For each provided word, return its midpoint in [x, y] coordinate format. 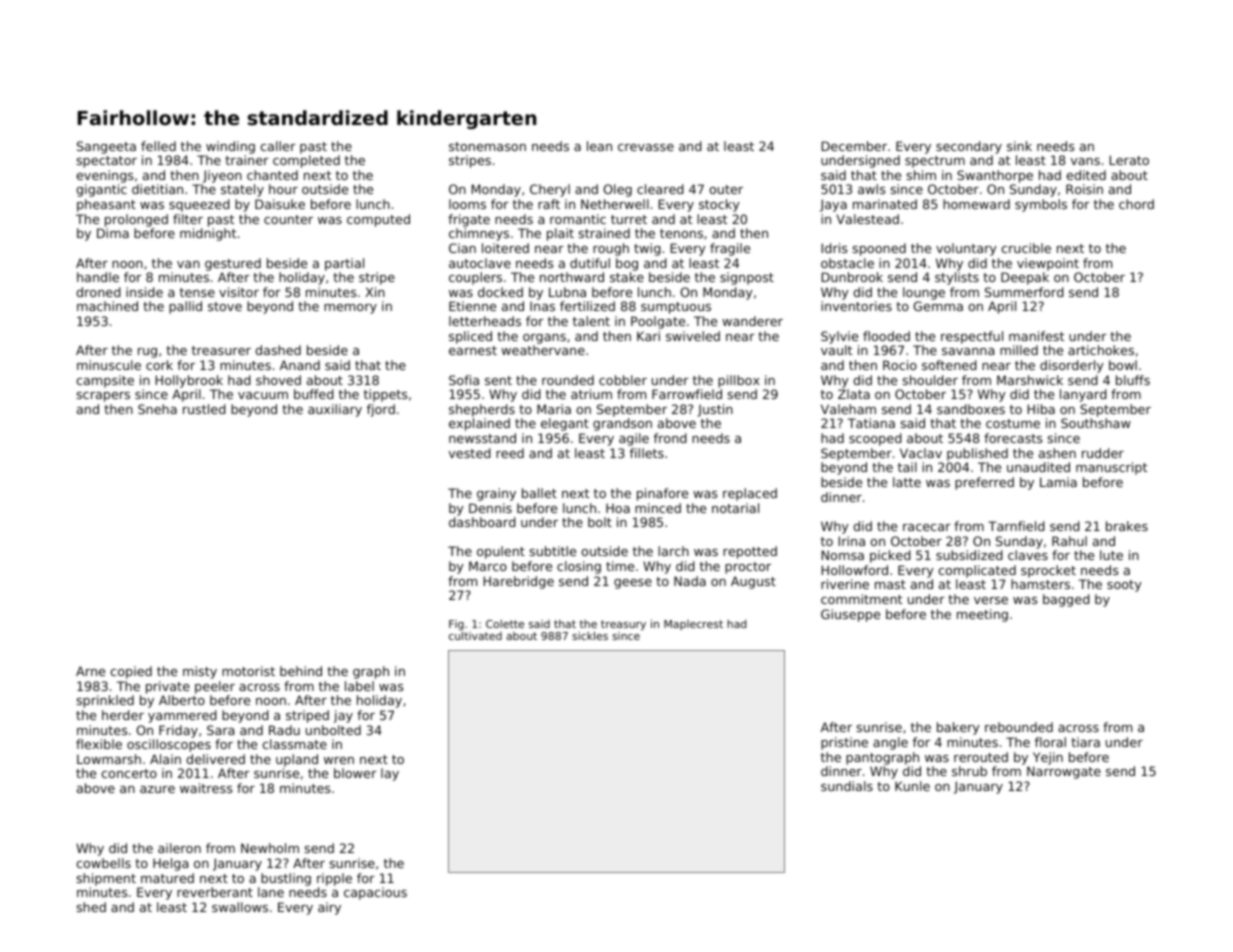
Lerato [1129, 160]
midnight [208, 234]
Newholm [270, 848]
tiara [1085, 742]
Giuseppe [850, 615]
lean [599, 146]
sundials [847, 786]
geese [633, 584]
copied [131, 672]
